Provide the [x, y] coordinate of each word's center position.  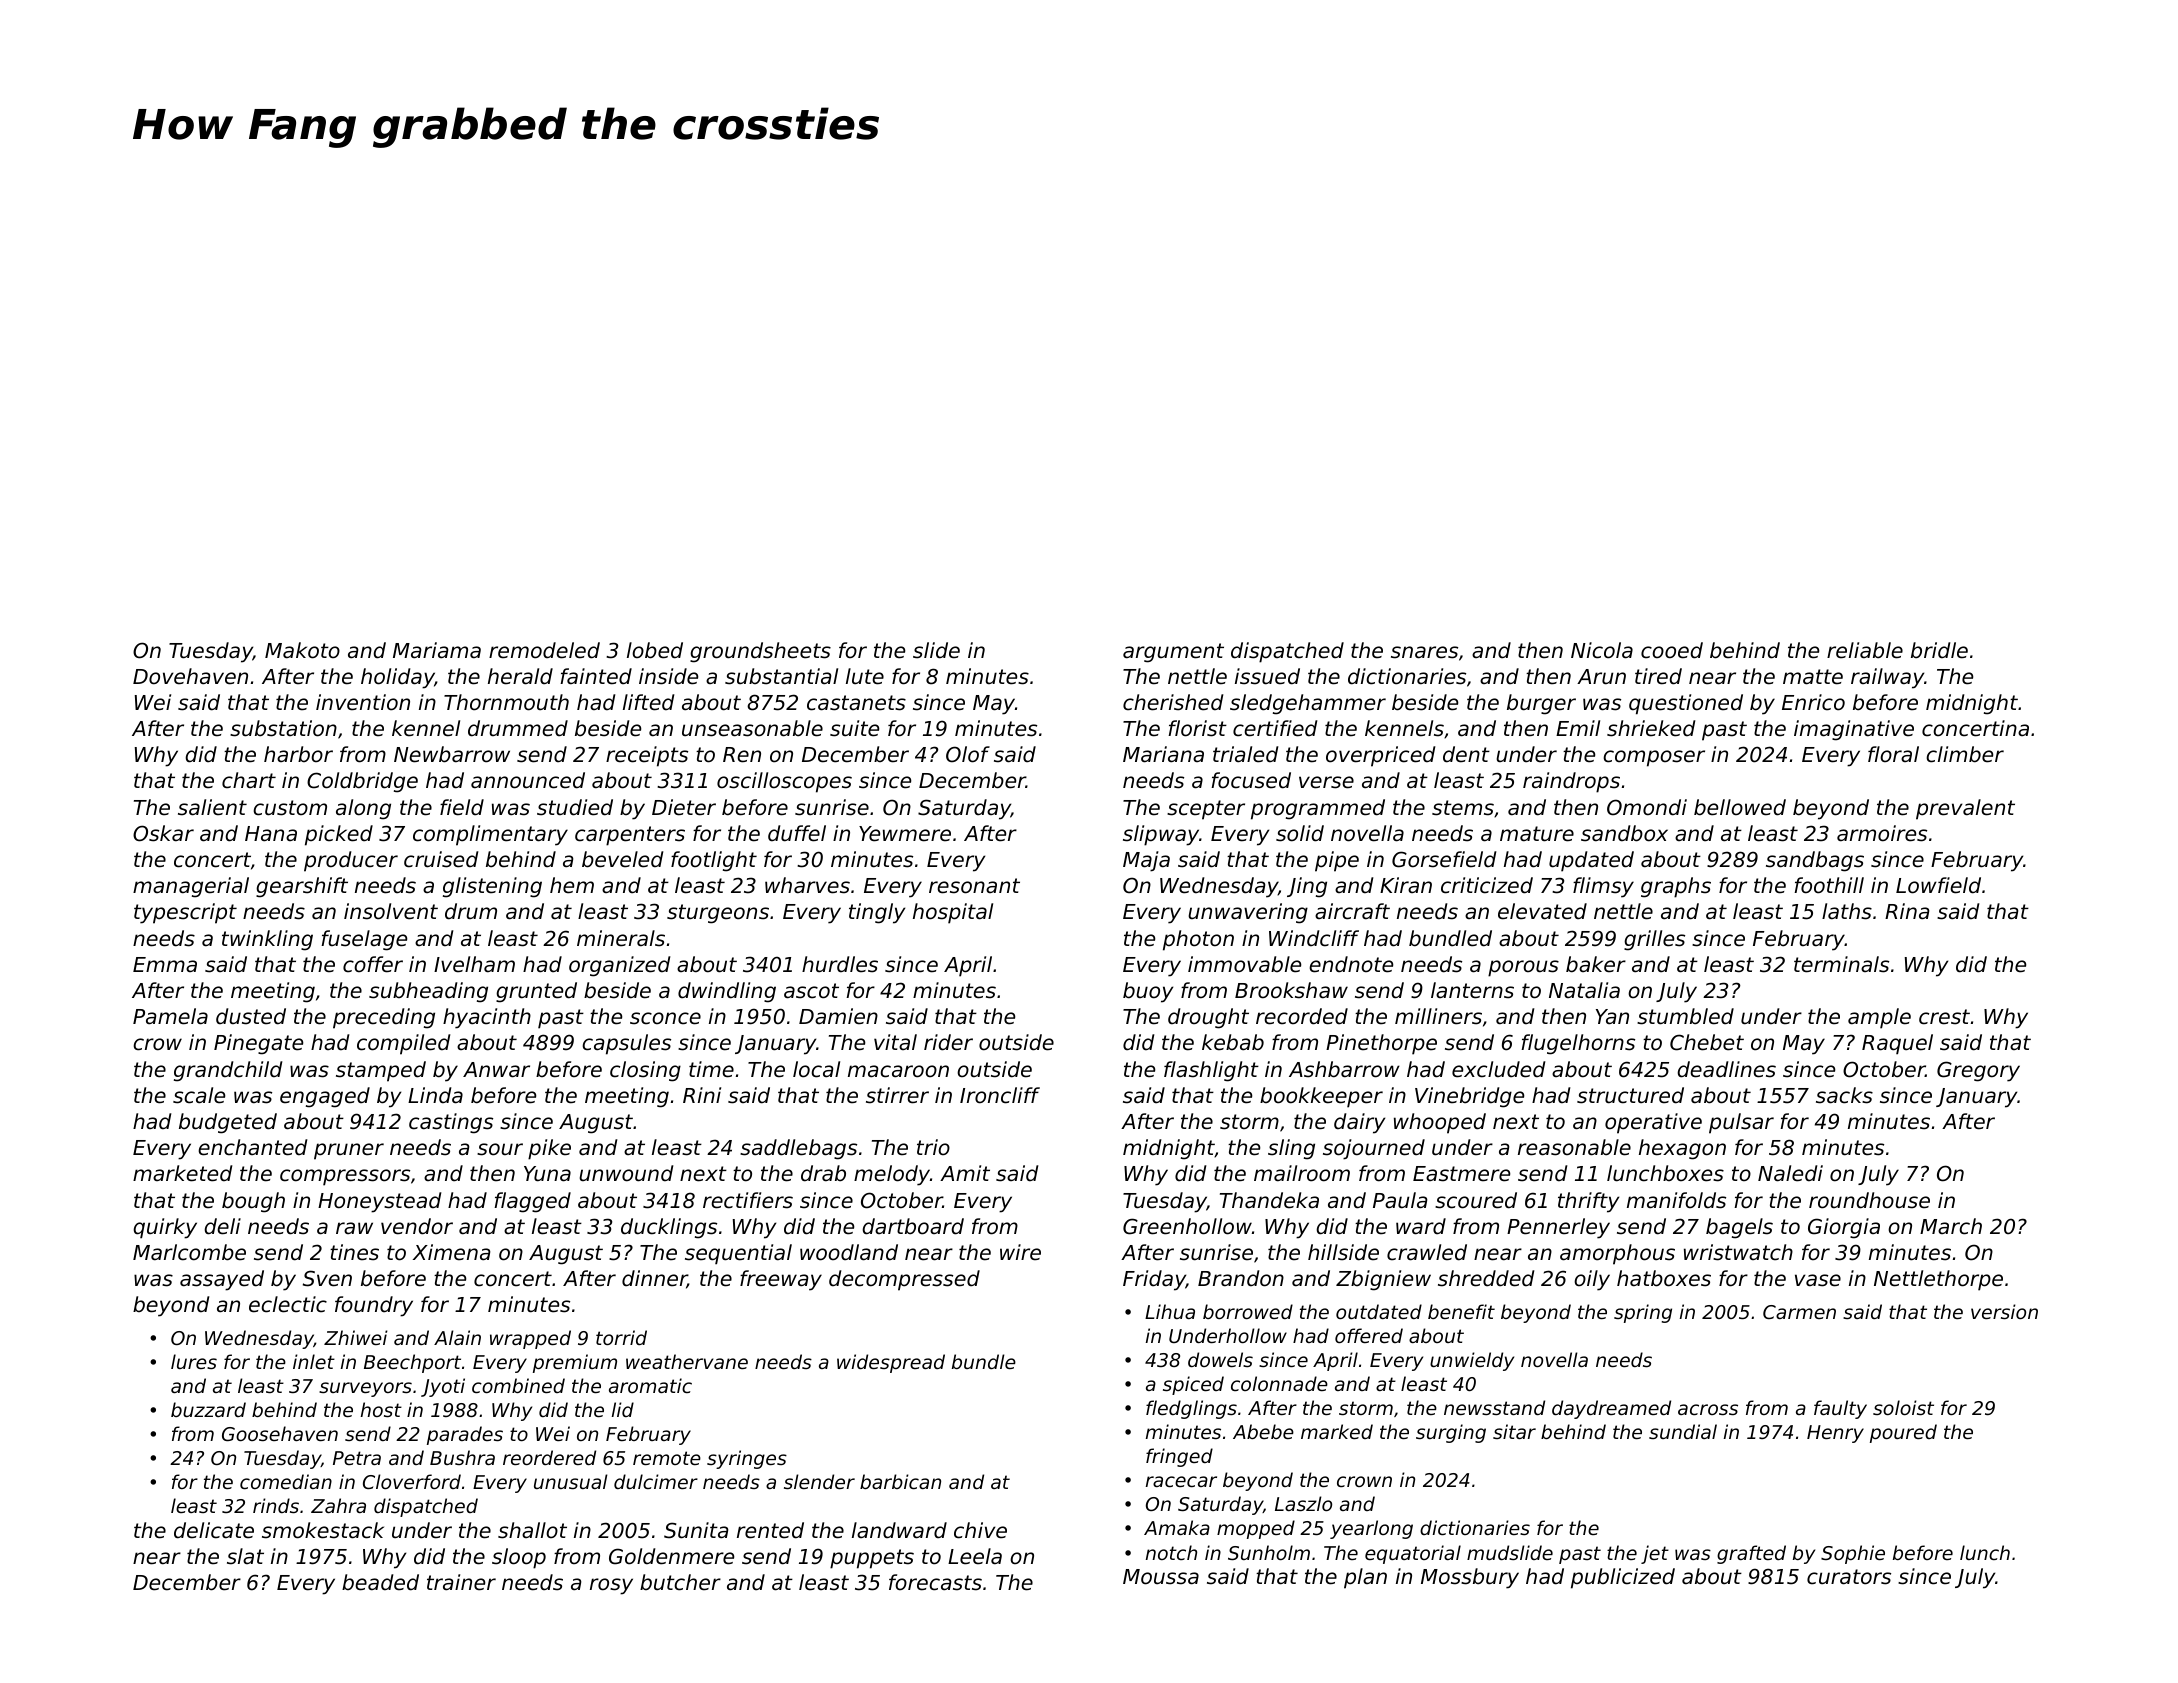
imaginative [1854, 730]
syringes [747, 1459]
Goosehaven [280, 1433]
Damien [838, 1016]
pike [549, 1149]
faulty [1840, 1409]
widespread [891, 1363]
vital [895, 1042]
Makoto [302, 650]
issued [1267, 676]
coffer [373, 964]
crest [1944, 1017]
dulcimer [656, 1481]
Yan [1612, 1017]
